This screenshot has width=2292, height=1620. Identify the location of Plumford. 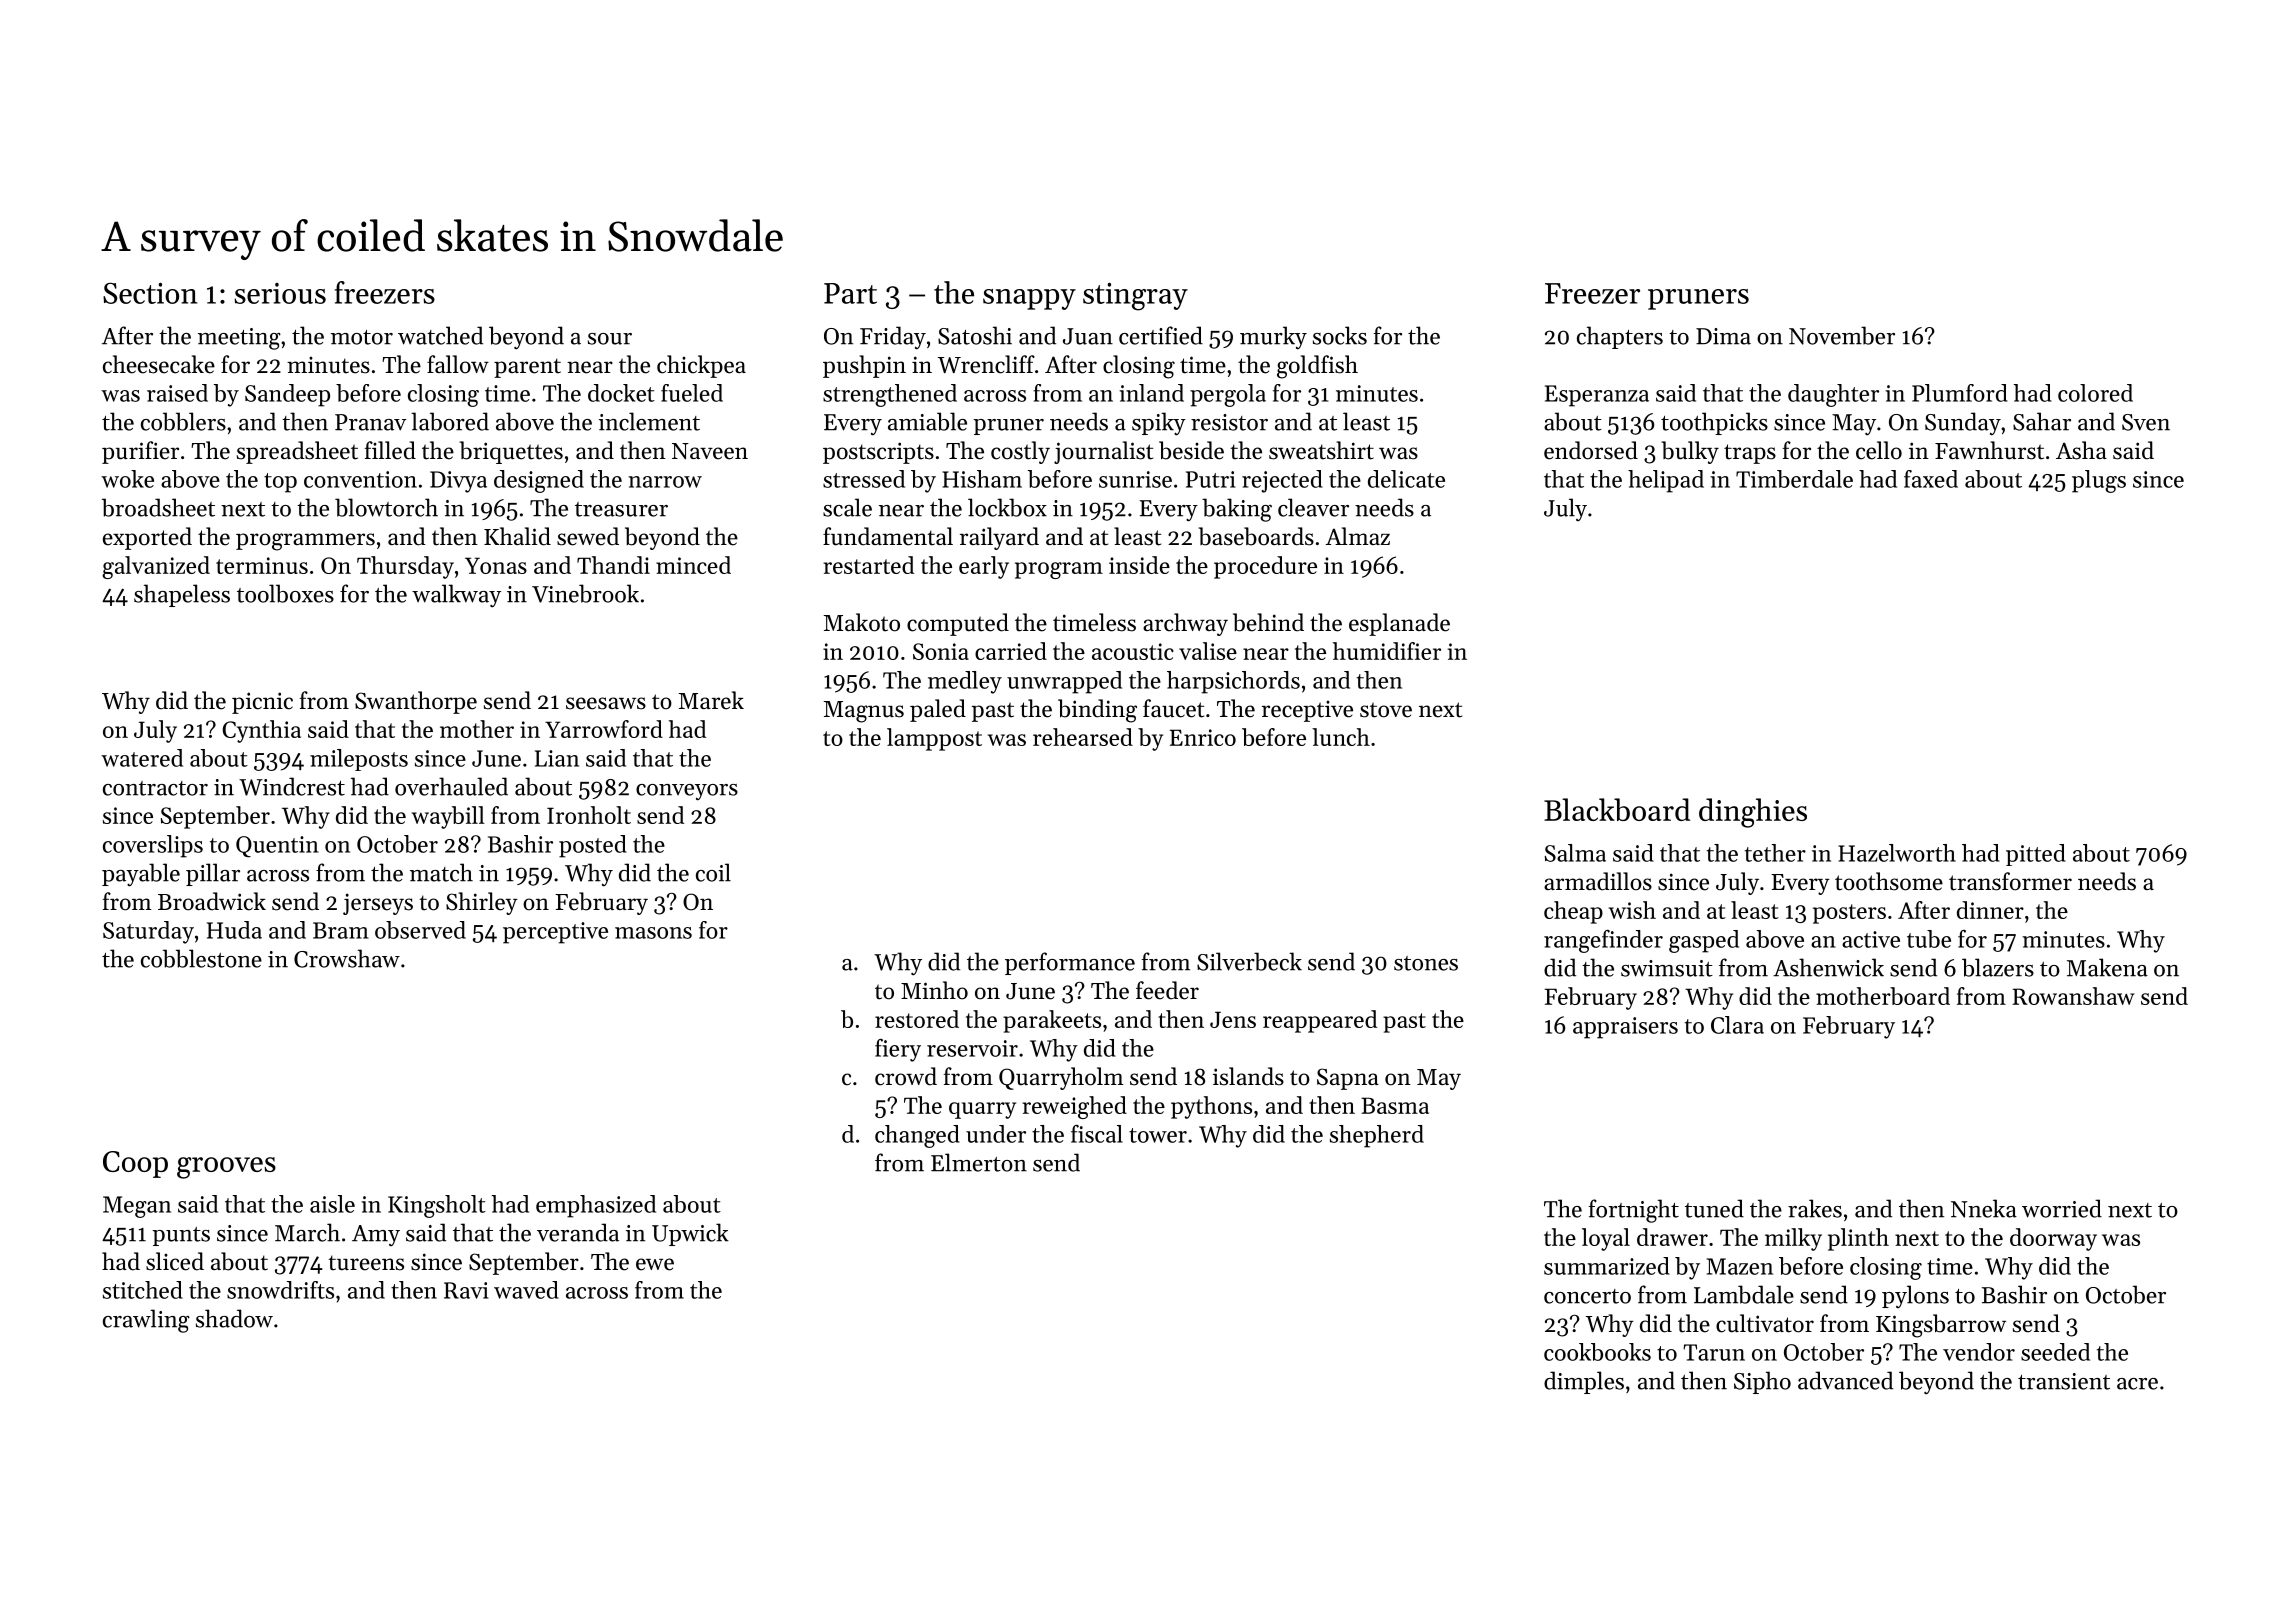
(1960, 393).
